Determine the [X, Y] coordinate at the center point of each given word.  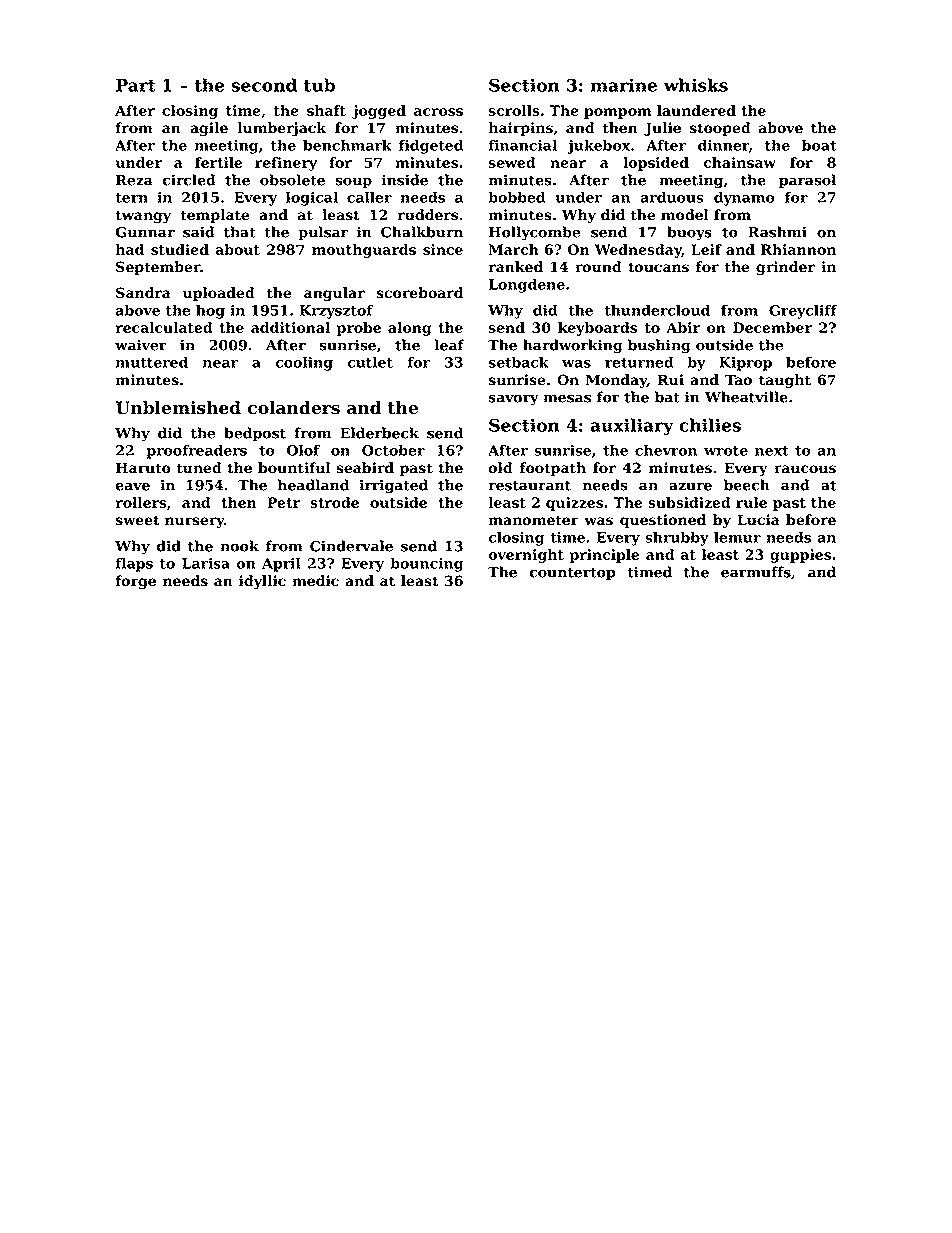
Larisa [206, 563]
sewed [512, 162]
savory [514, 400]
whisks [695, 85]
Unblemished [178, 408]
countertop [572, 574]
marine [623, 85]
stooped [720, 129]
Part [136, 85]
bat [667, 397]
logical [312, 198]
